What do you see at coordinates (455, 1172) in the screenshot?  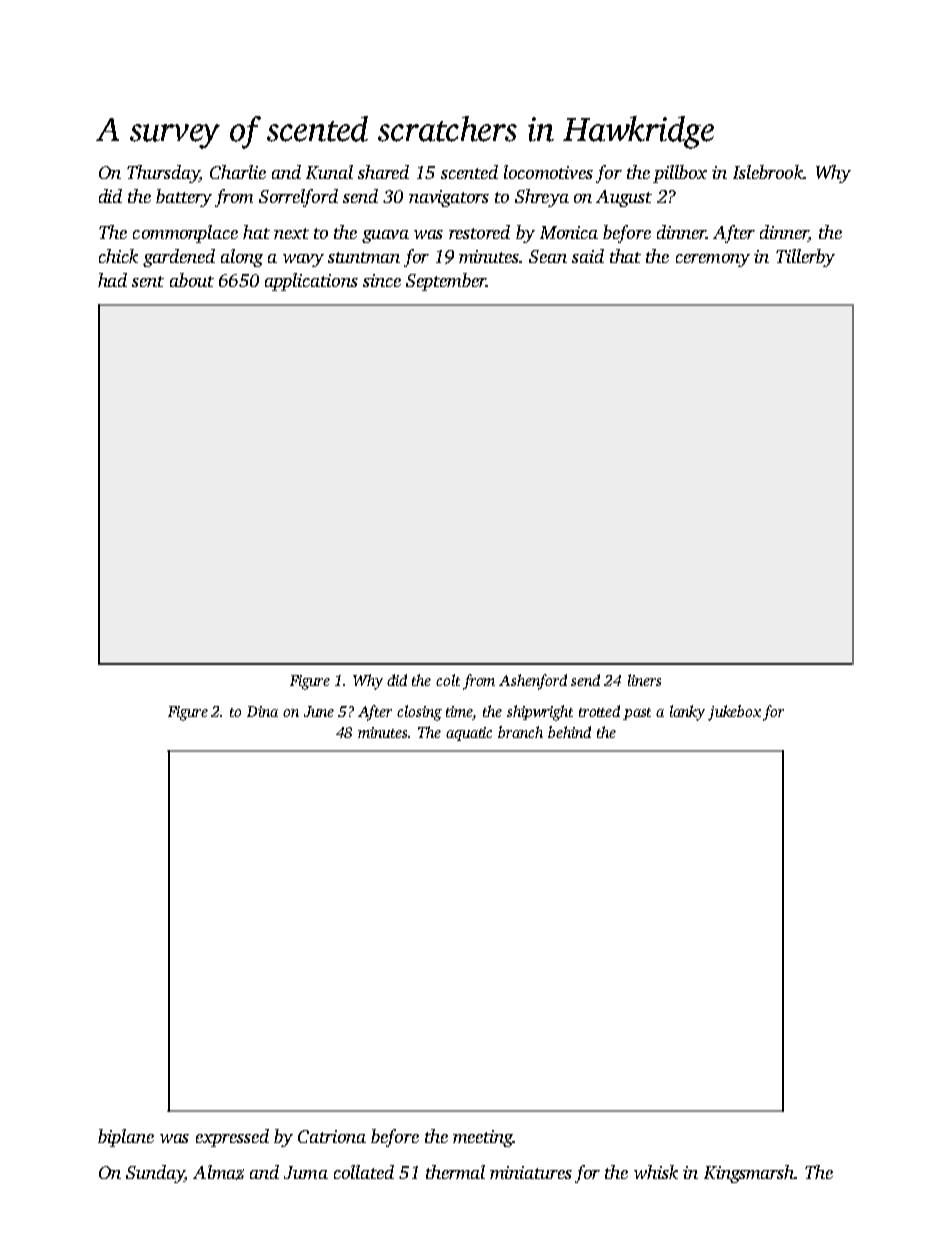 I see `thermal` at bounding box center [455, 1172].
